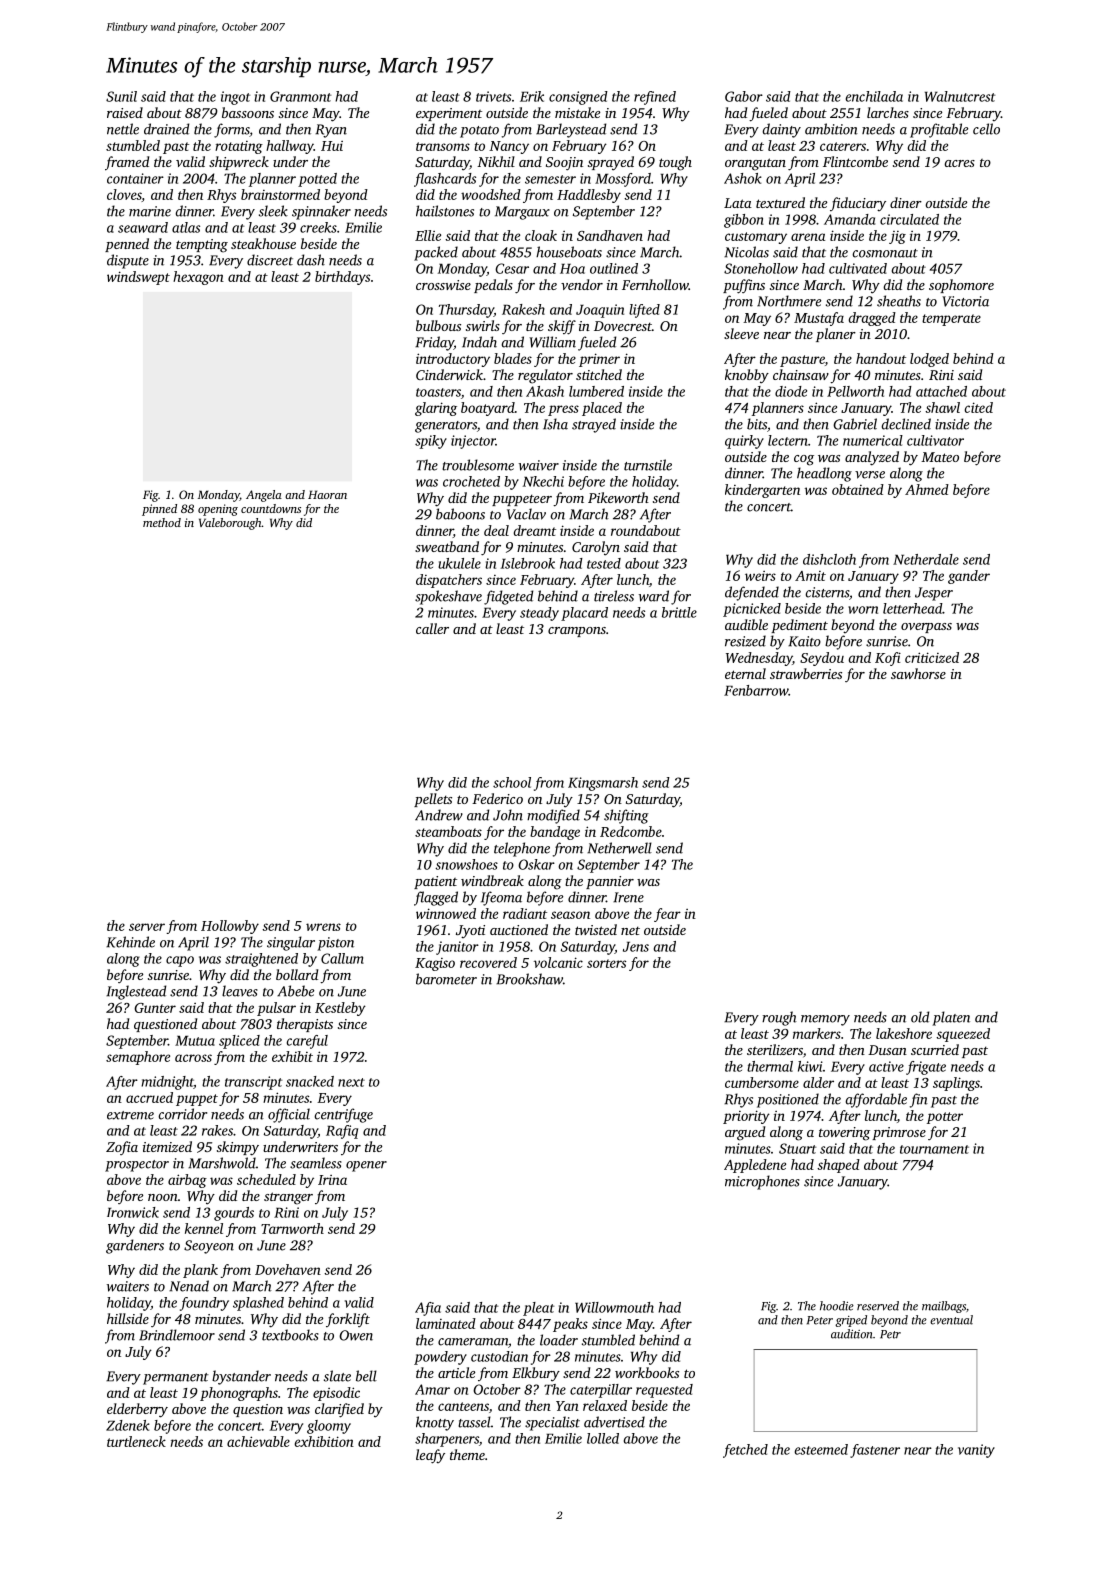 This document has width=1113, height=1575. What do you see at coordinates (162, 522) in the document?
I see `method` at bounding box center [162, 522].
